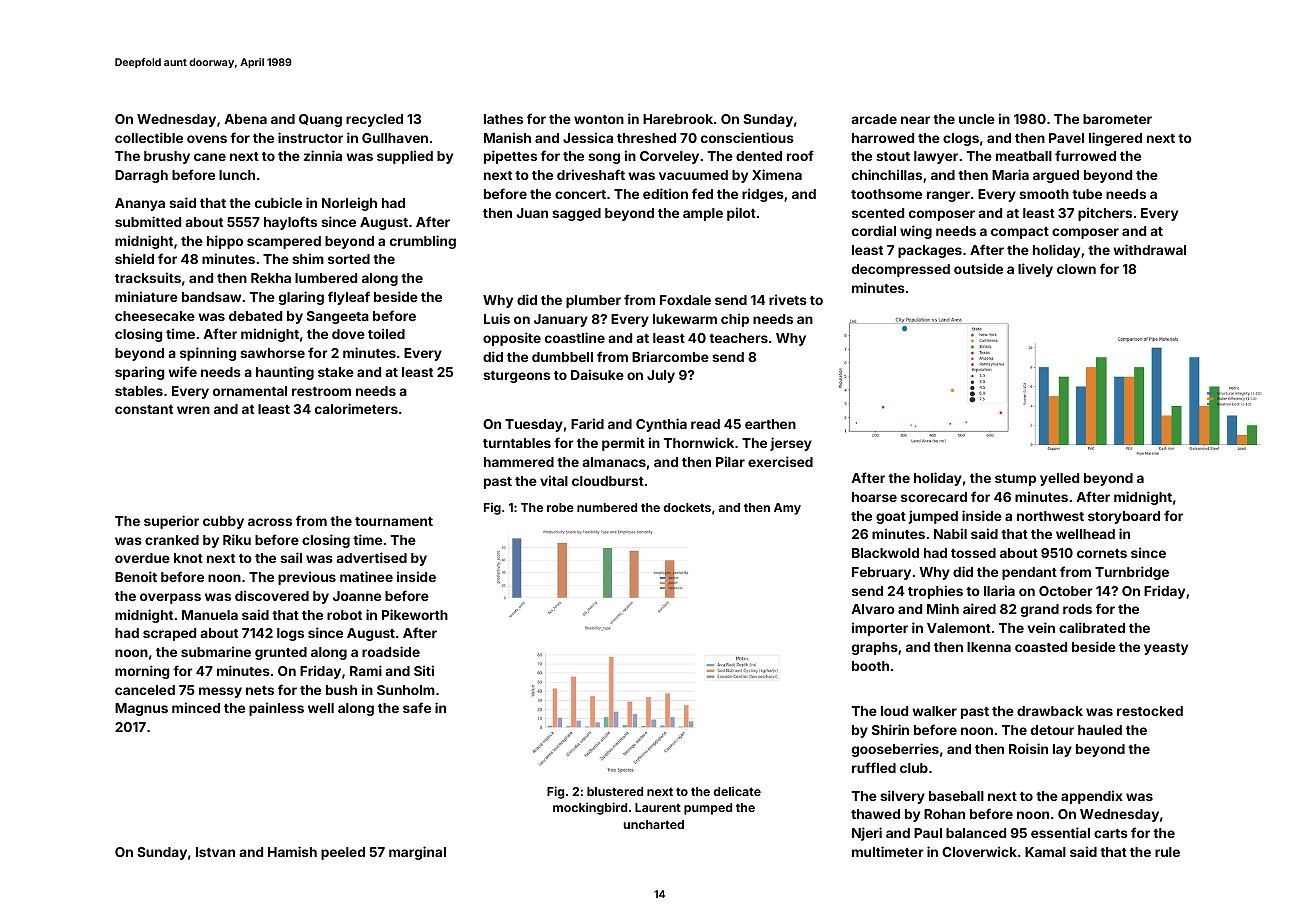 This screenshot has width=1308, height=924. I want to click on Pilar, so click(730, 461).
